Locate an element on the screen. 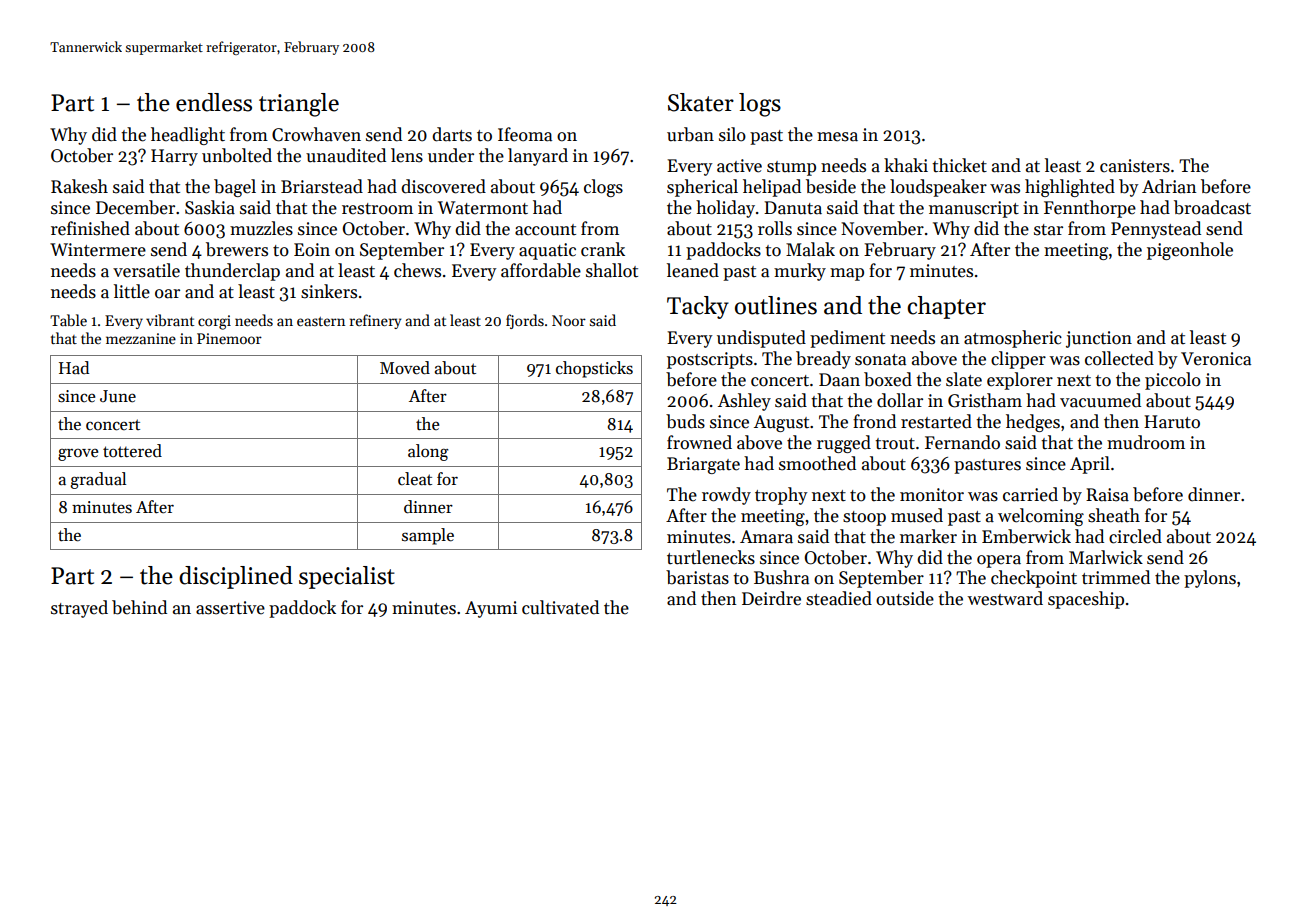  stump is located at coordinates (791, 168).
